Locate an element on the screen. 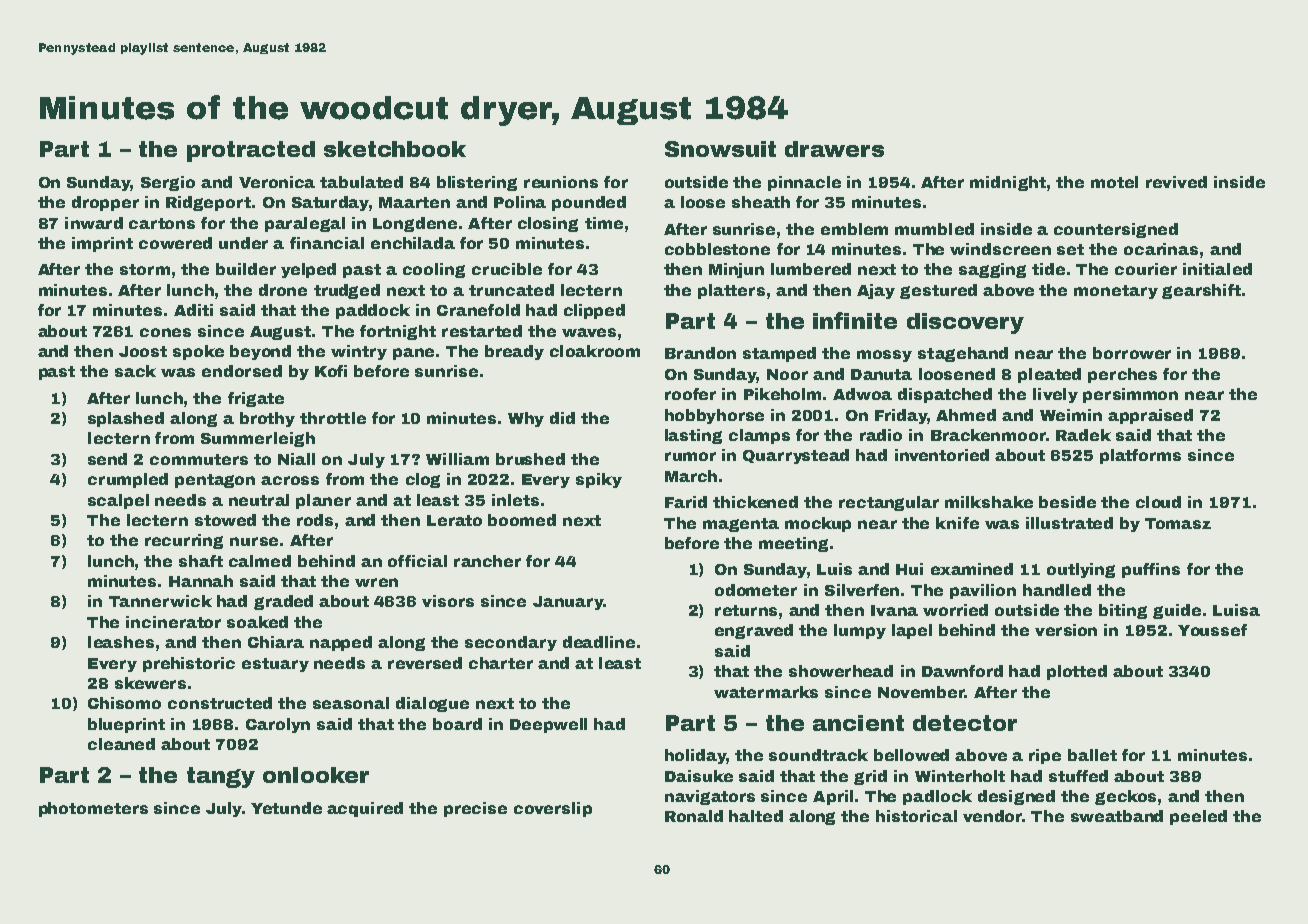  thickened is located at coordinates (755, 502).
